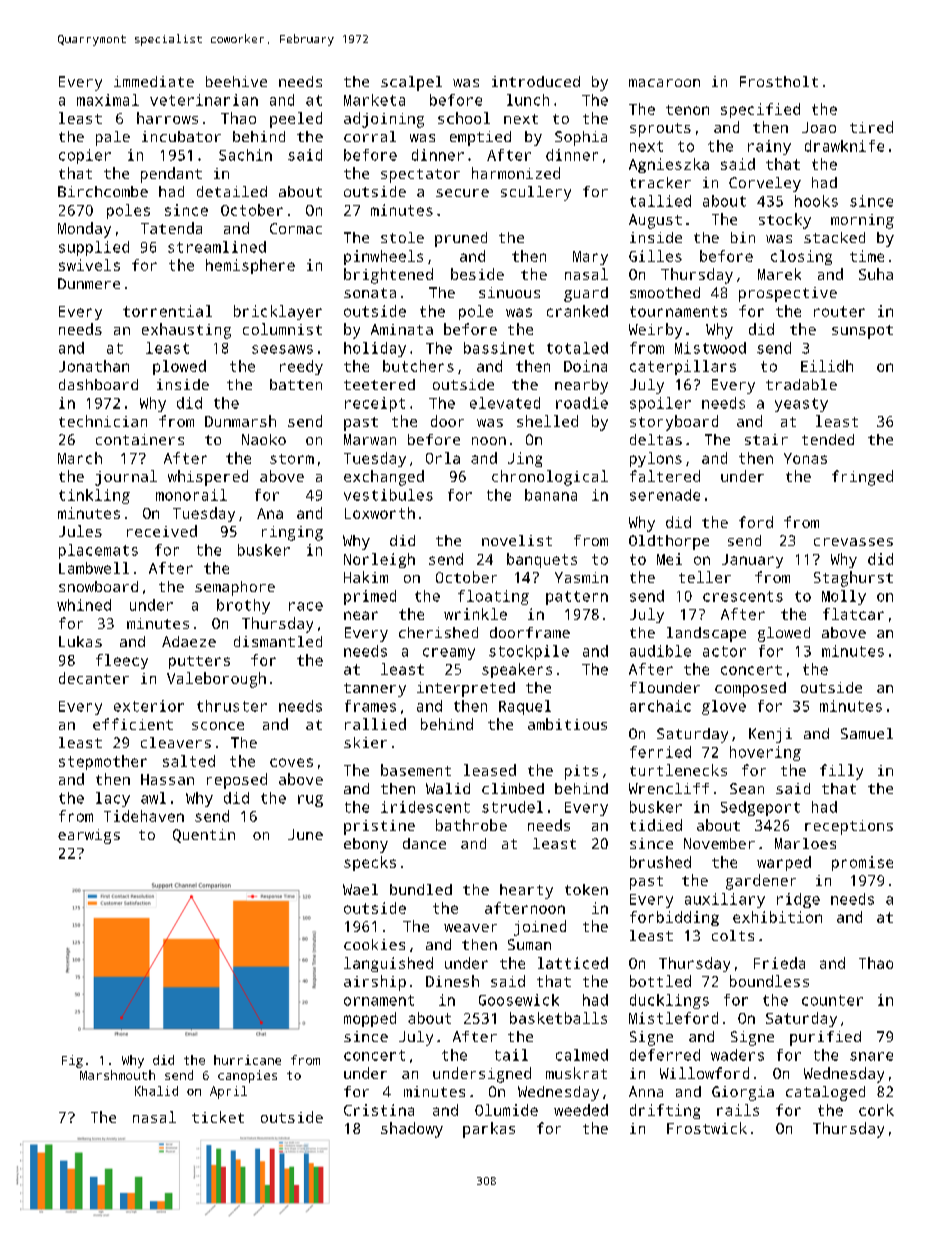 This screenshot has height=1233, width=952. Describe the element at coordinates (660, 651) in the screenshot. I see `audible` at that location.
